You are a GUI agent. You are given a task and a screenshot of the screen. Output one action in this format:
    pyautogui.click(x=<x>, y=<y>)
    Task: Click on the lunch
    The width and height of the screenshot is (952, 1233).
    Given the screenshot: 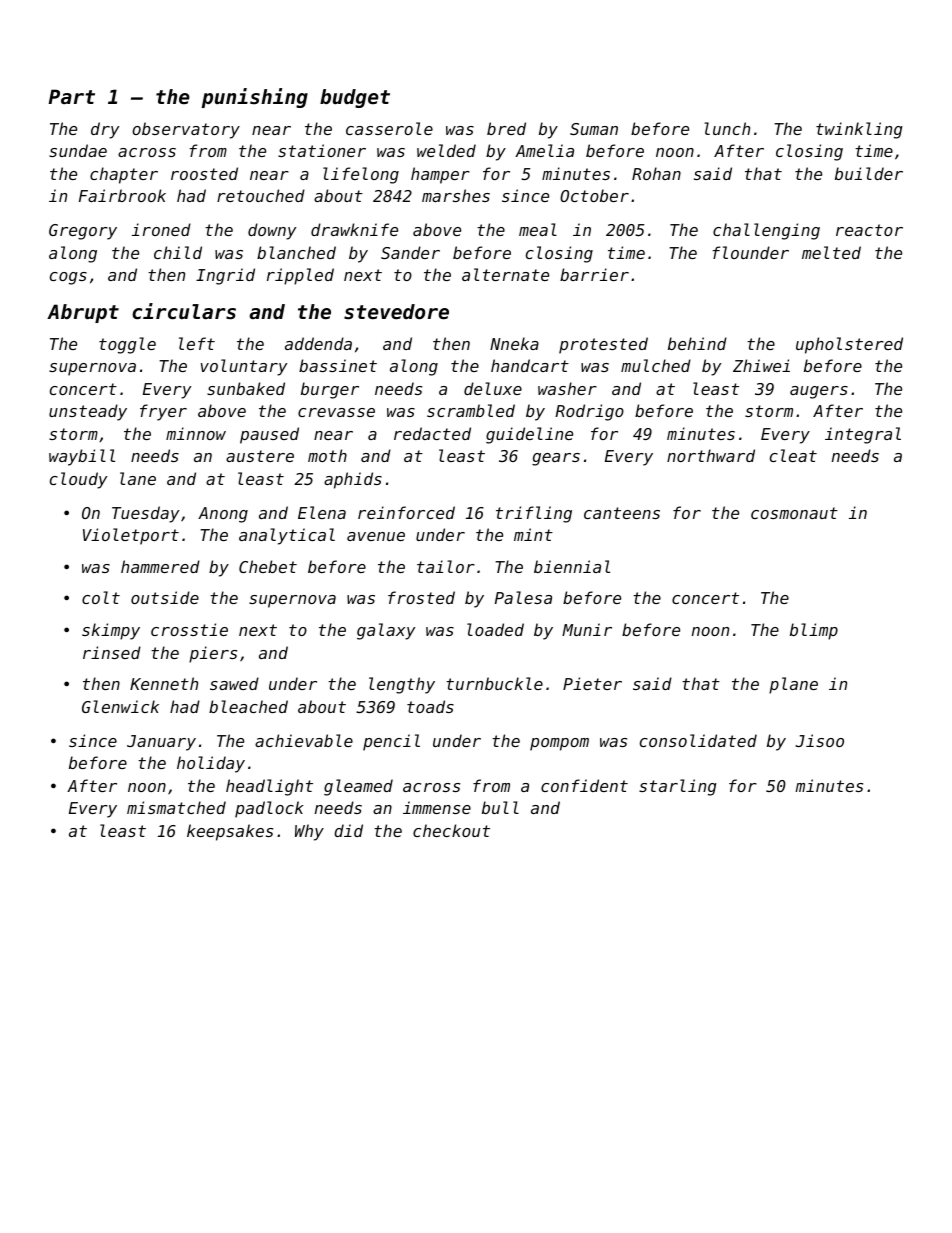 What is the action you would take?
    pyautogui.click(x=727, y=128)
